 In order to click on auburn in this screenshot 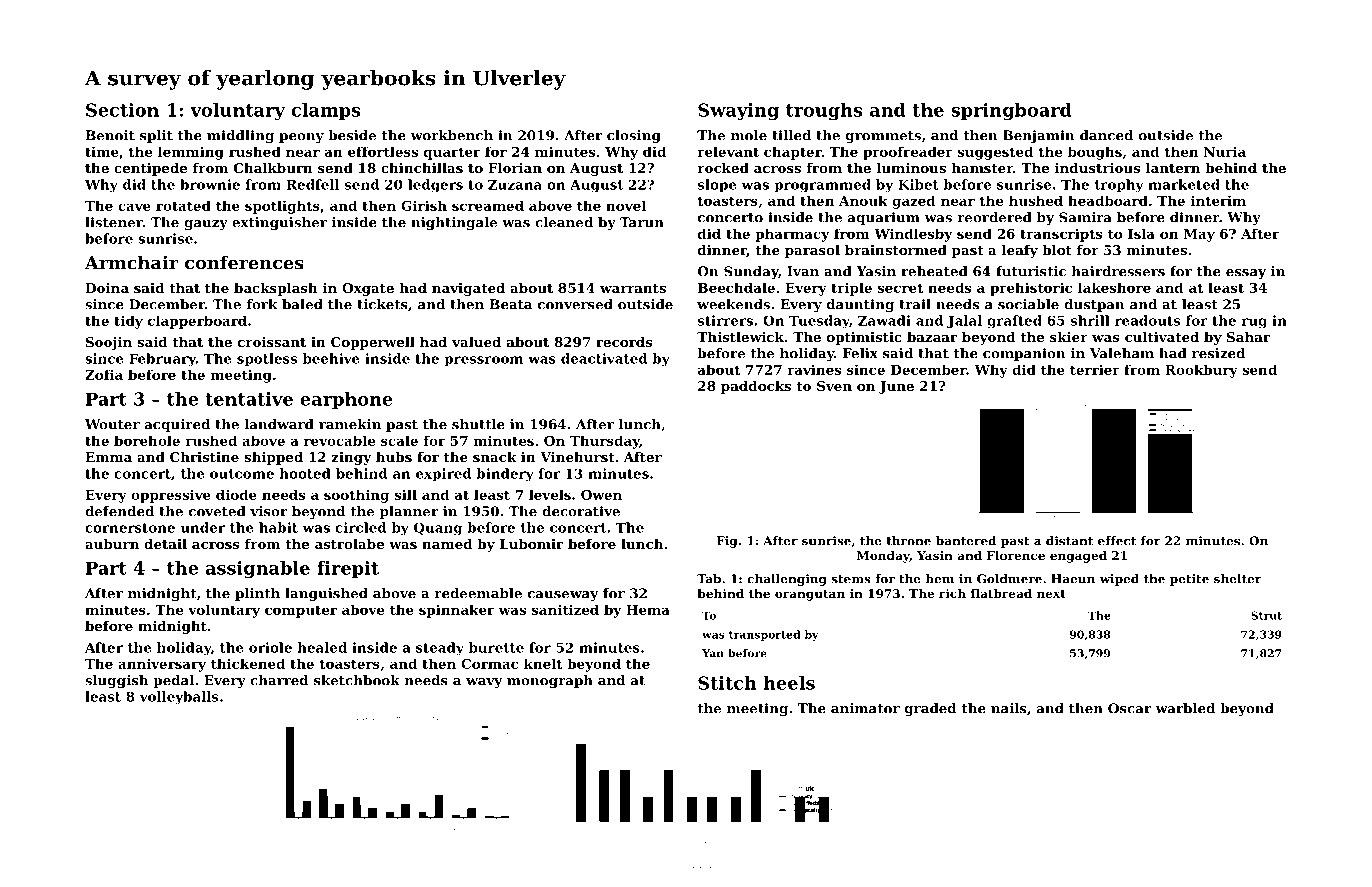, I will do `click(112, 544)`.
